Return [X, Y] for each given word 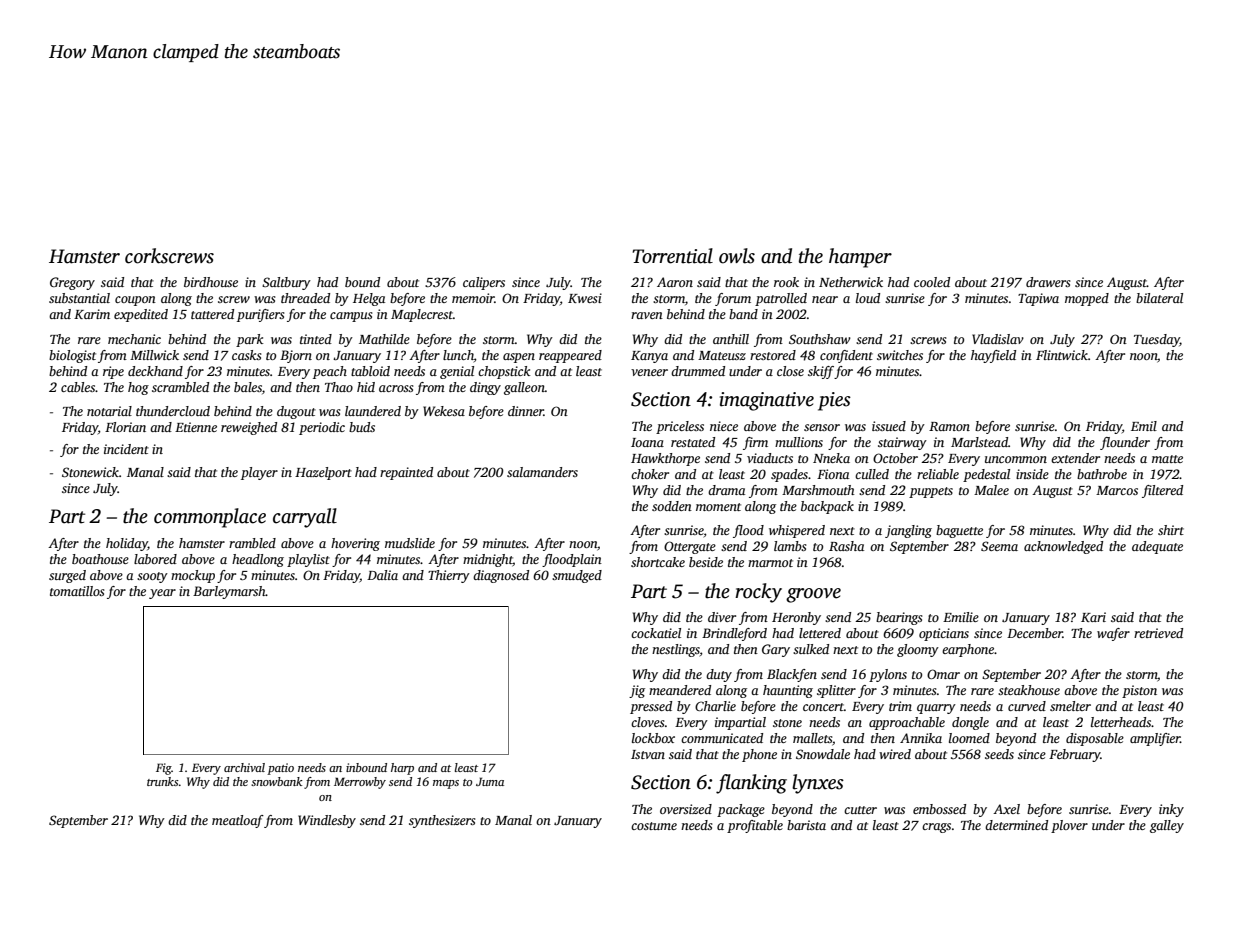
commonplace [210, 518]
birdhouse [211, 282]
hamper [860, 258]
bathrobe [1102, 474]
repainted [406, 473]
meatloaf [238, 821]
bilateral [1159, 298]
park [250, 340]
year [162, 594]
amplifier [1155, 739]
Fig [164, 769]
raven [647, 315]
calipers [484, 283]
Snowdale [823, 754]
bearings [899, 618]
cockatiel [656, 633]
